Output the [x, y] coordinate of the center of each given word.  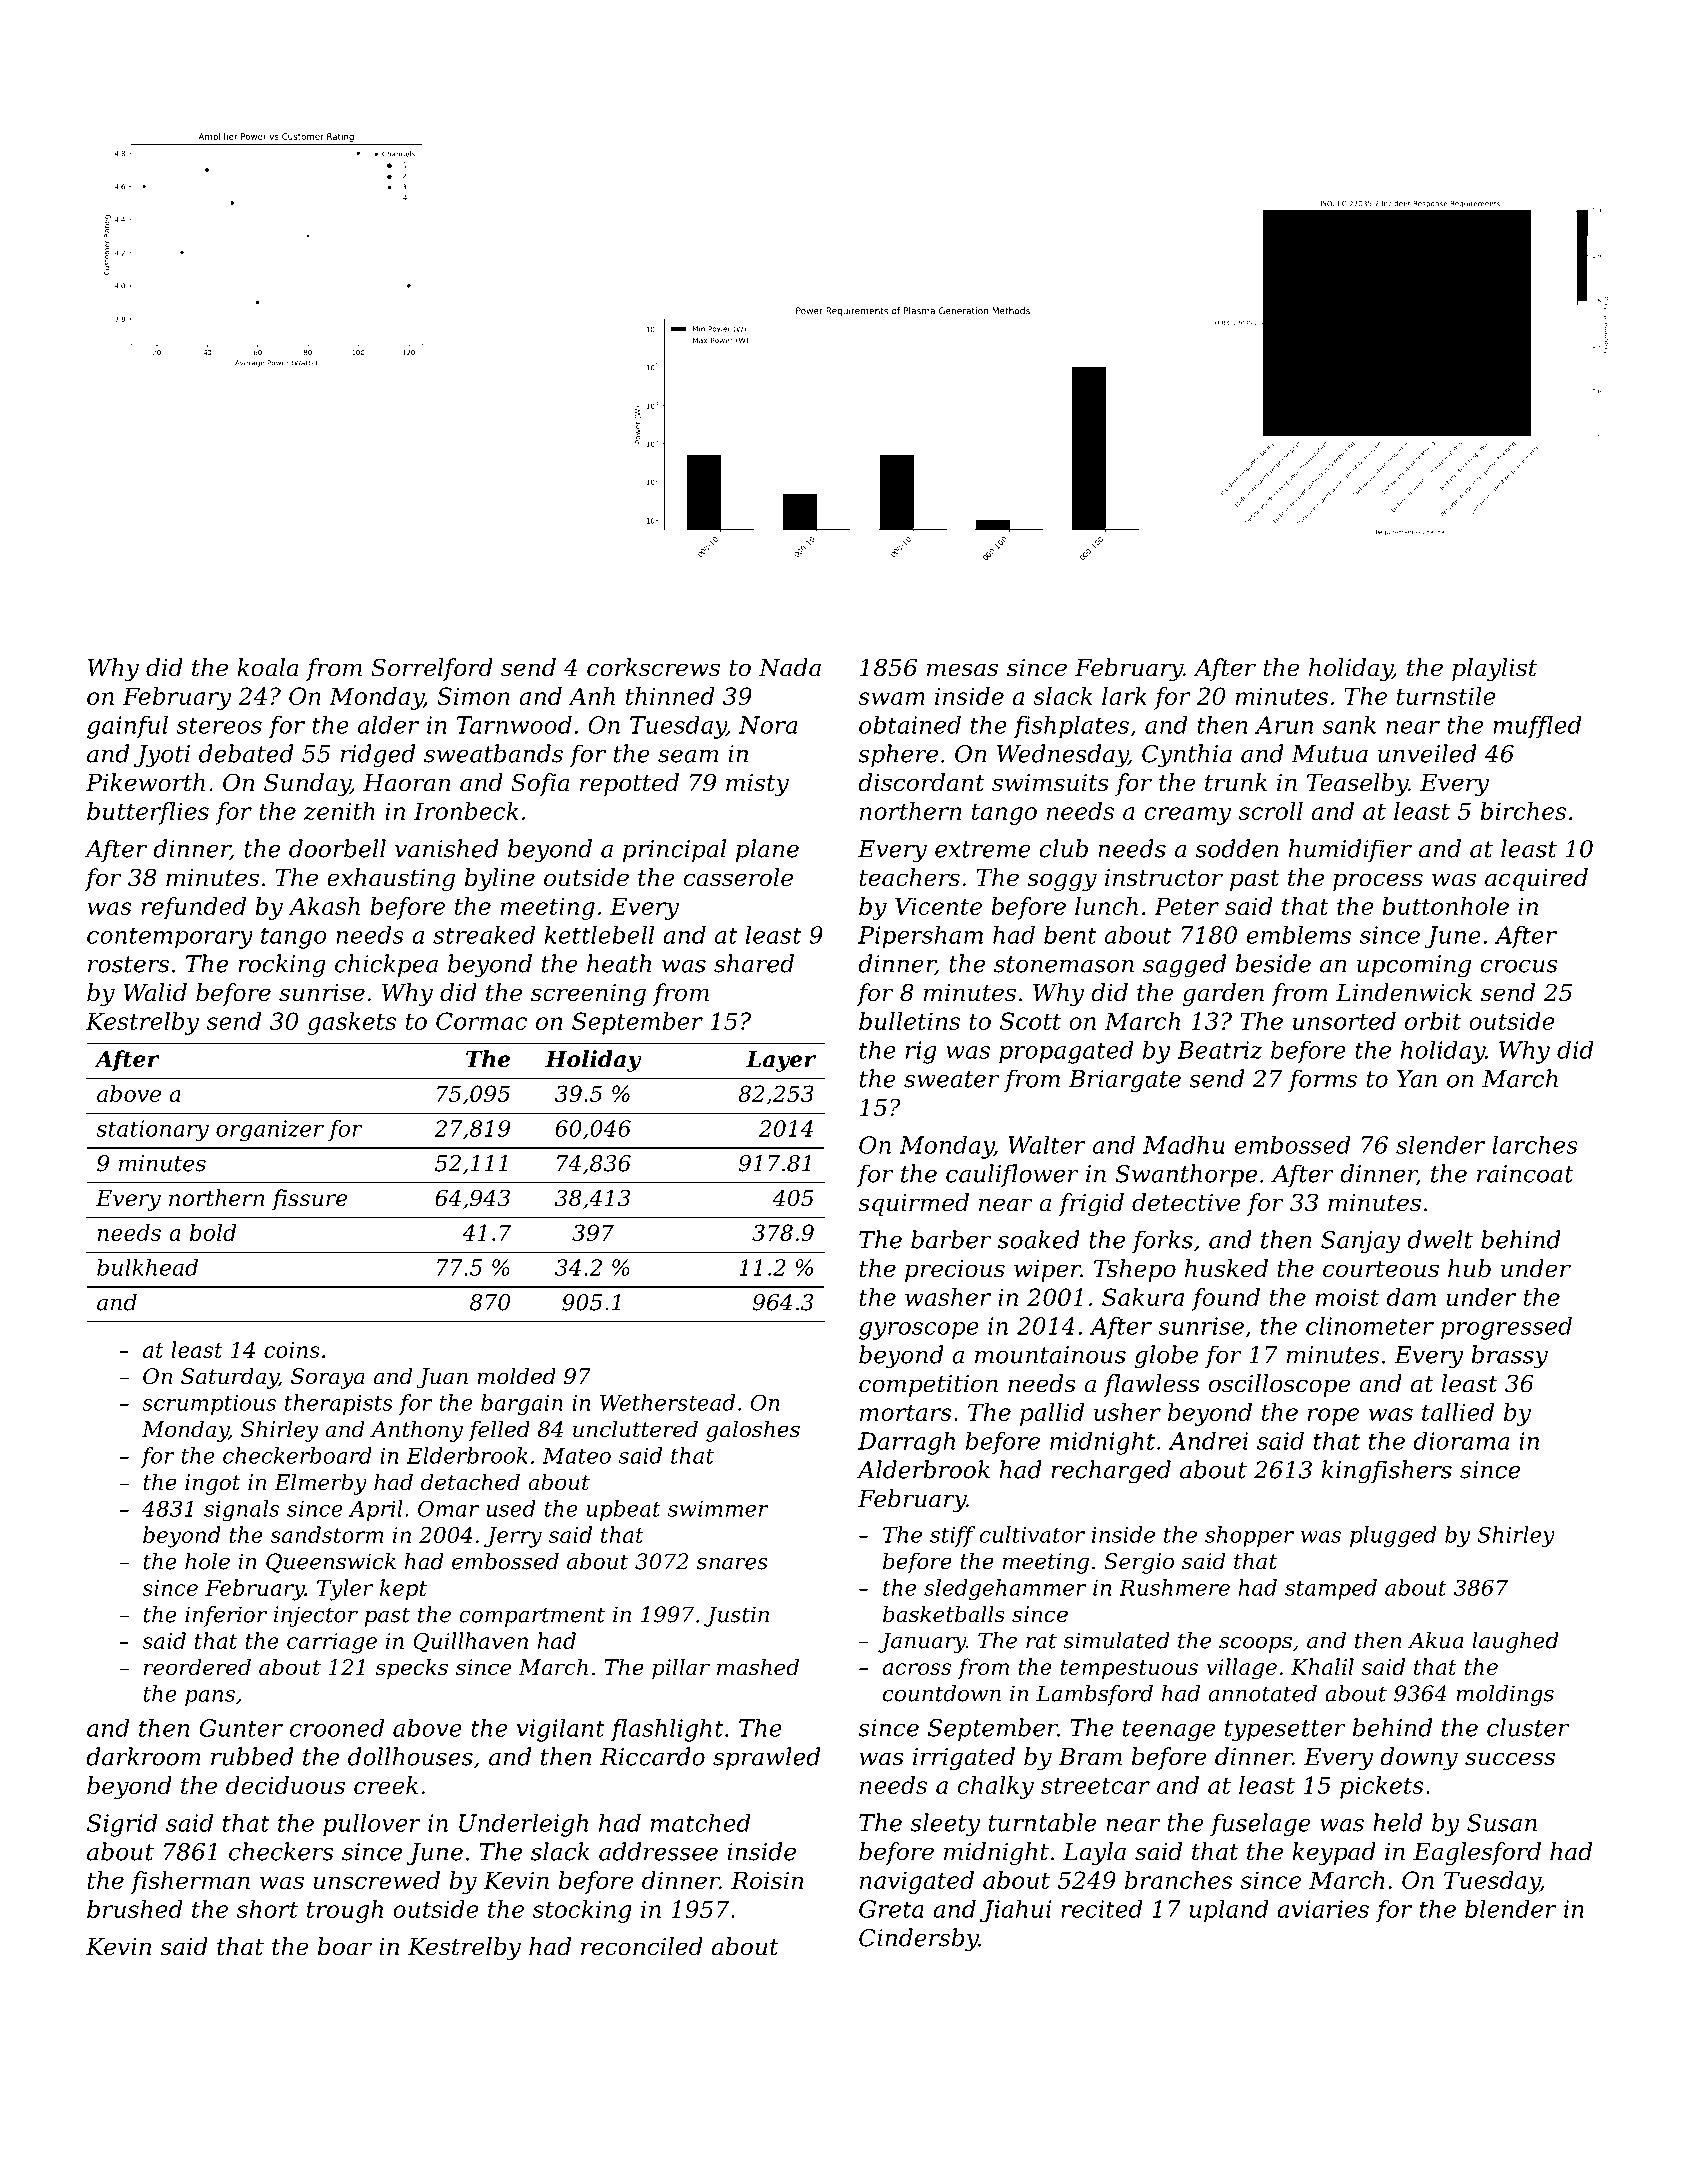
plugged [1393, 1536]
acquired [1536, 879]
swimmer [718, 1509]
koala [268, 667]
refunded [193, 908]
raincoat [1525, 1174]
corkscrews [653, 667]
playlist [1494, 669]
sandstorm [326, 1534]
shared [754, 963]
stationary [152, 1131]
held [1398, 1822]
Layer [781, 1061]
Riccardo [652, 1756]
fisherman [190, 1882]
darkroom [144, 1756]
